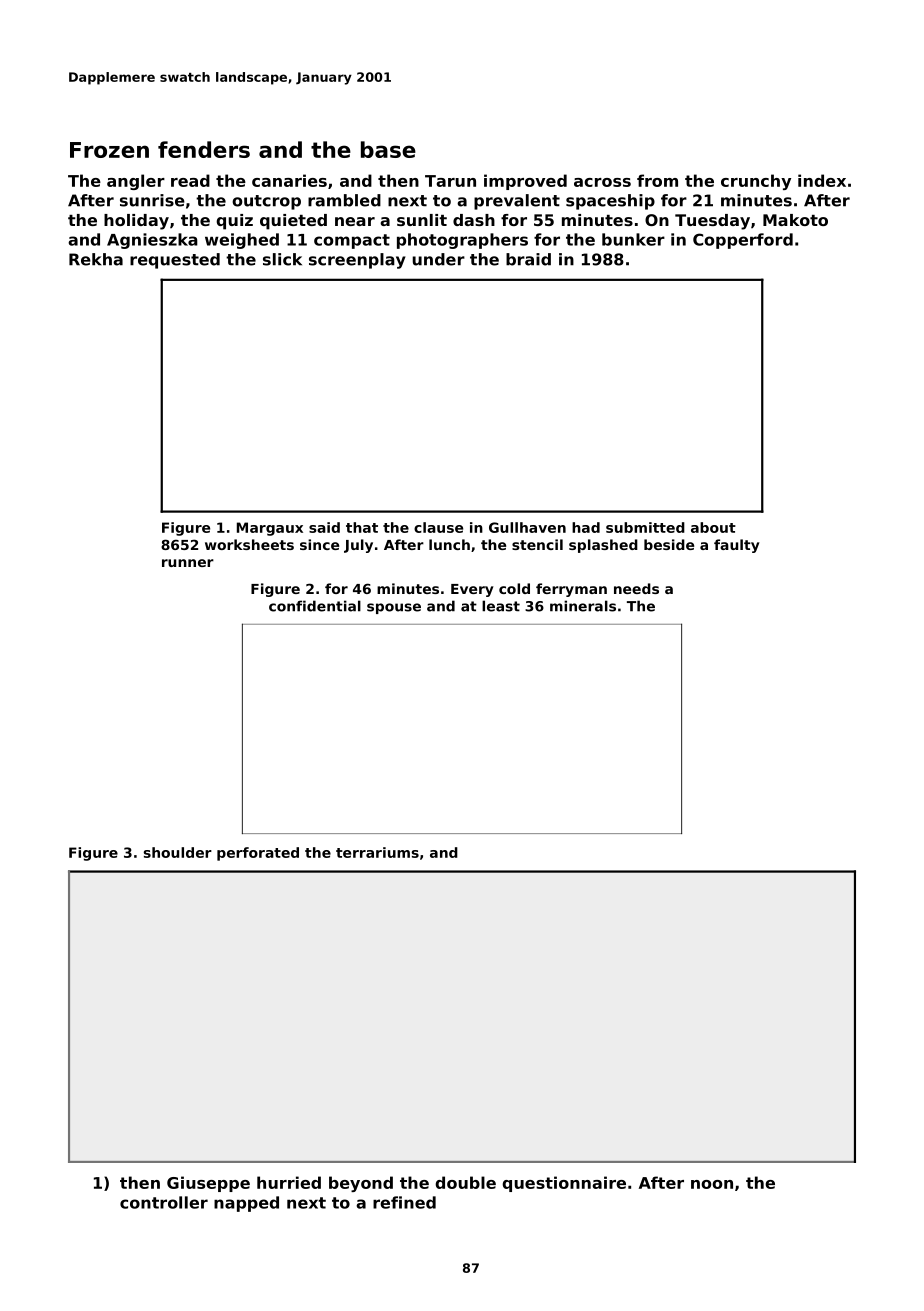 This image has width=924, height=1311. I want to click on needs, so click(636, 588).
